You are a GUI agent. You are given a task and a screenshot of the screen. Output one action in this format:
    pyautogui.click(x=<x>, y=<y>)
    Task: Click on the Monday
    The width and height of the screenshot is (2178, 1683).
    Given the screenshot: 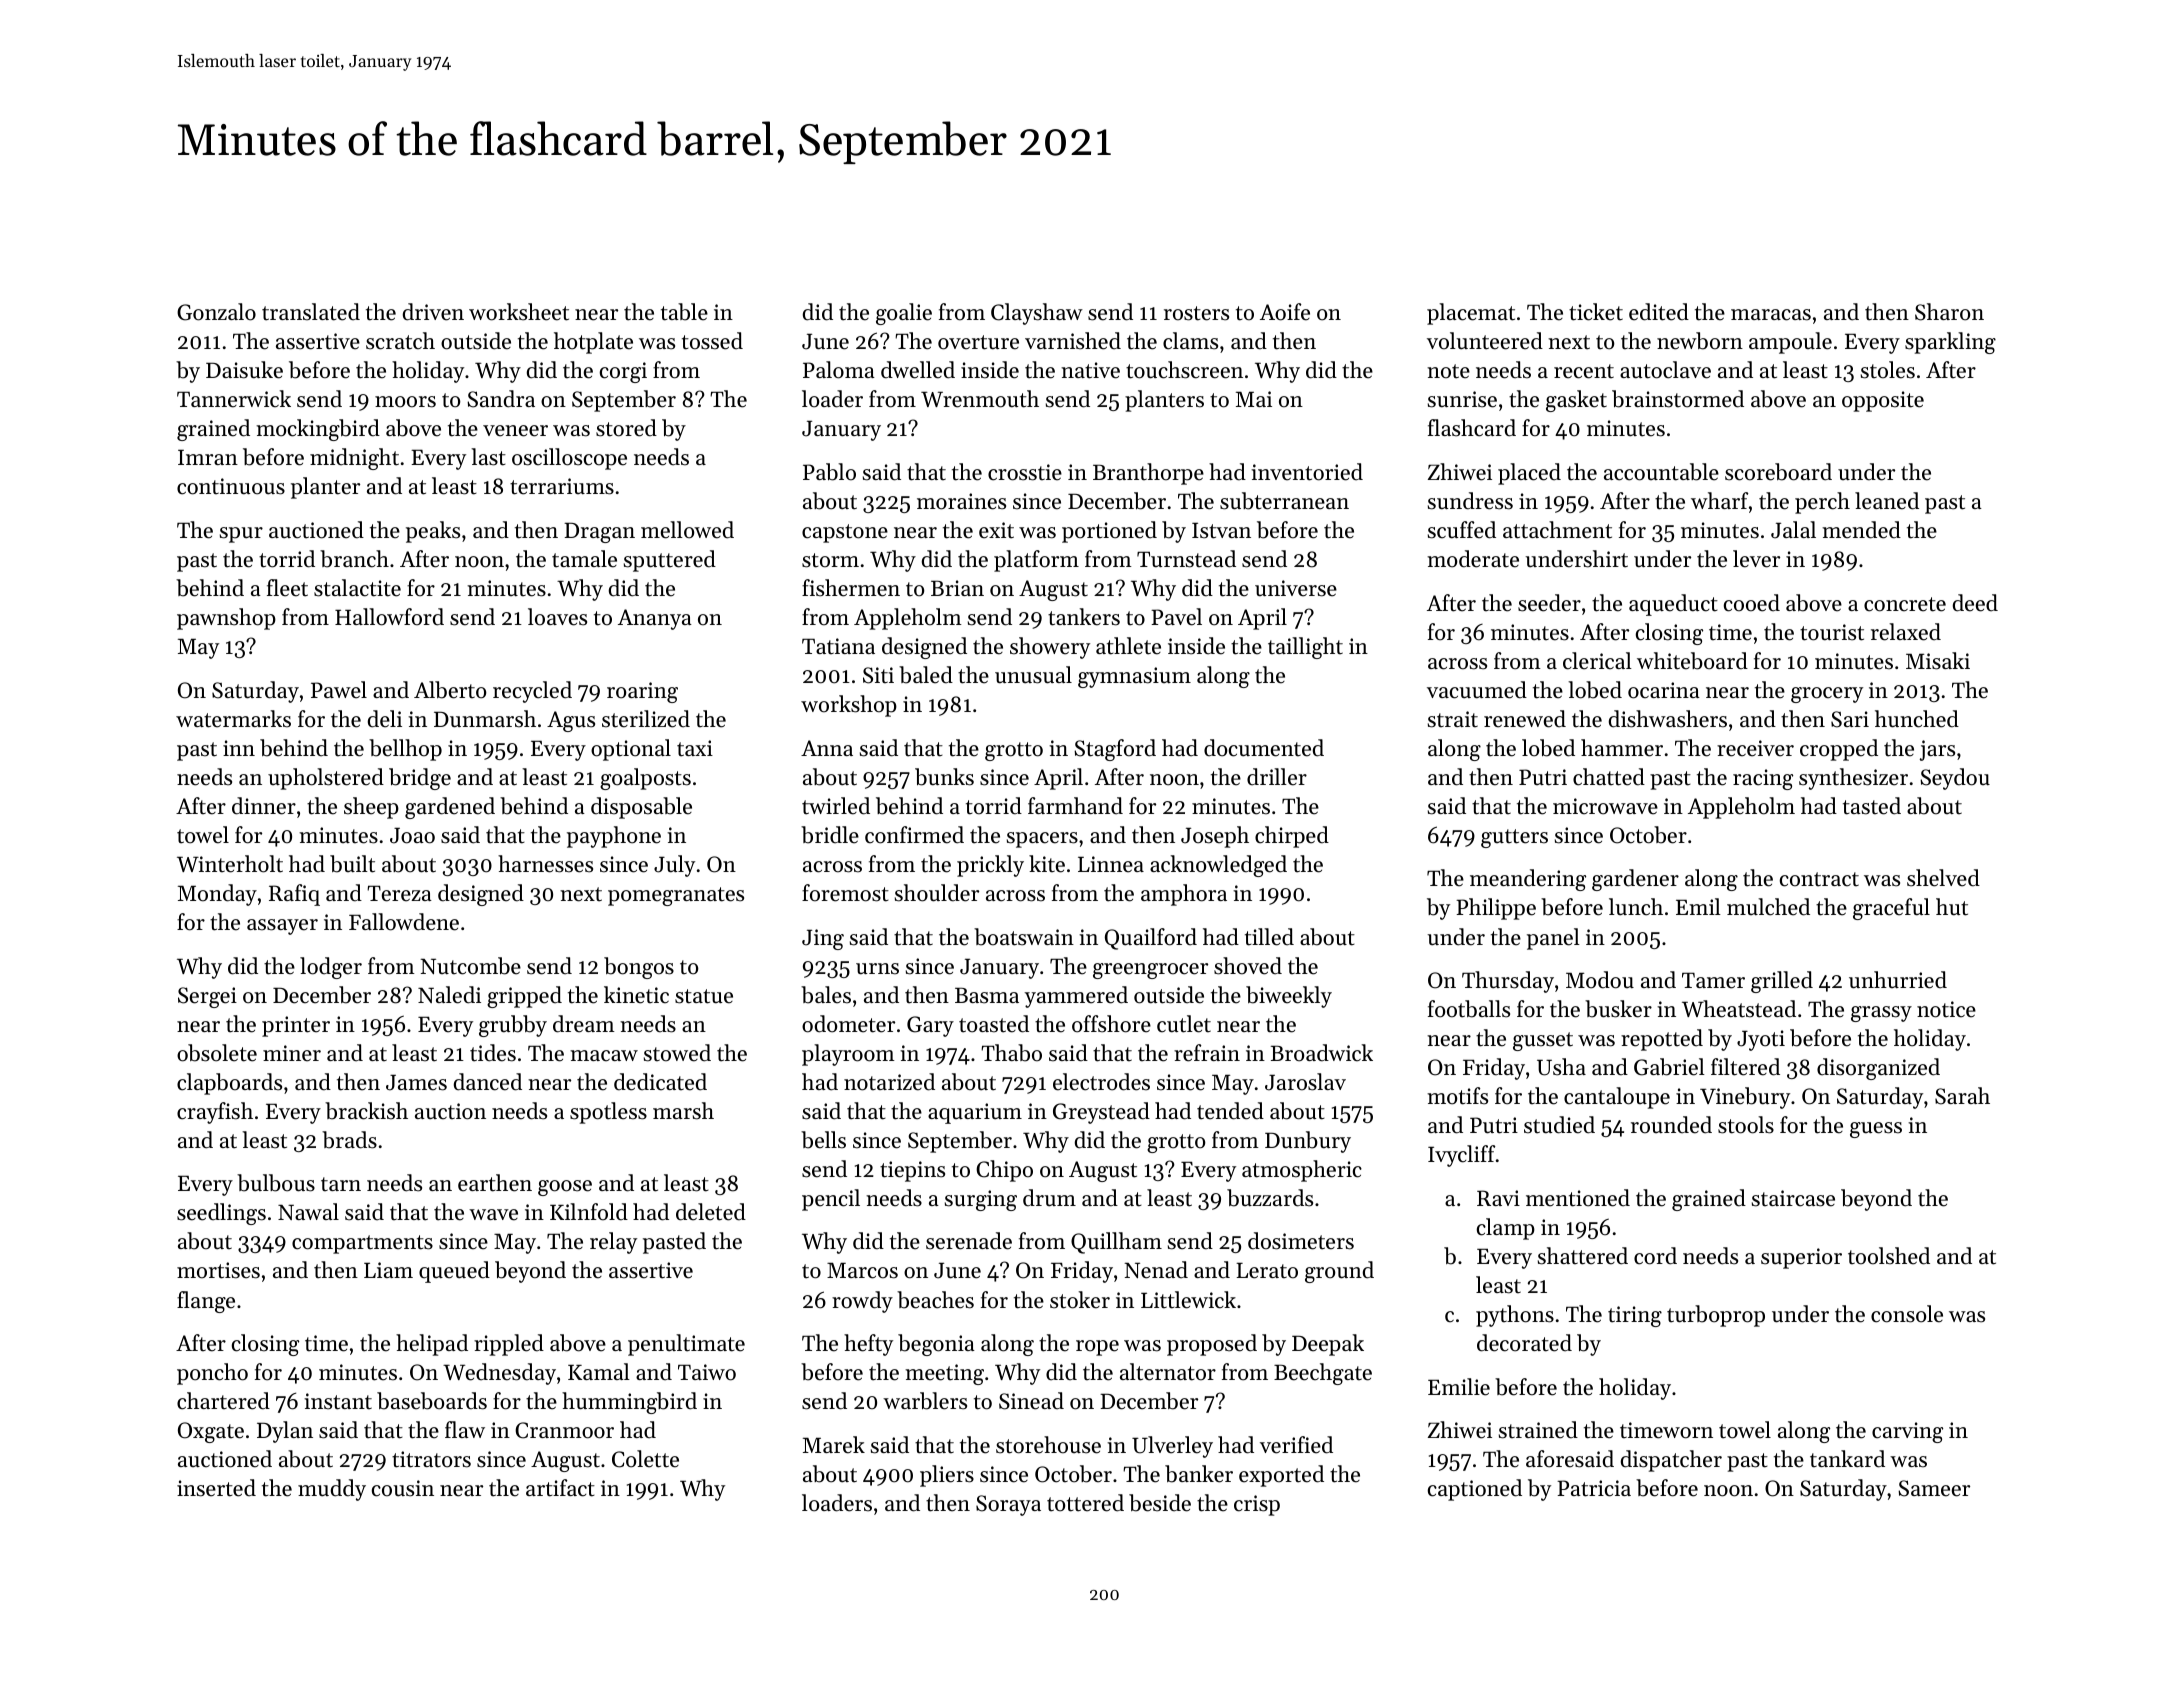 What is the action you would take?
    pyautogui.click(x=217, y=895)
